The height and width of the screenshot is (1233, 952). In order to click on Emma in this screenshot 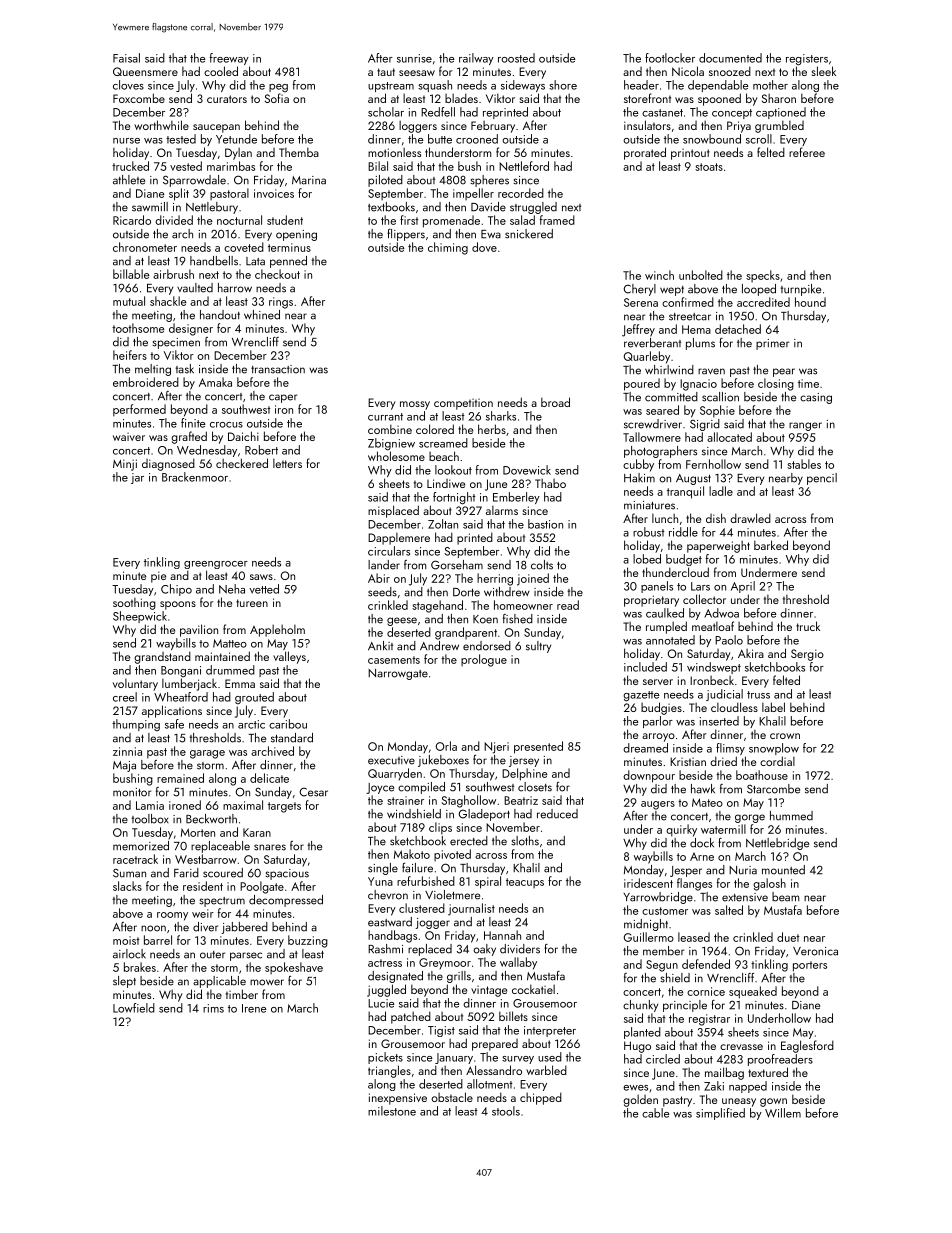, I will do `click(240, 683)`.
